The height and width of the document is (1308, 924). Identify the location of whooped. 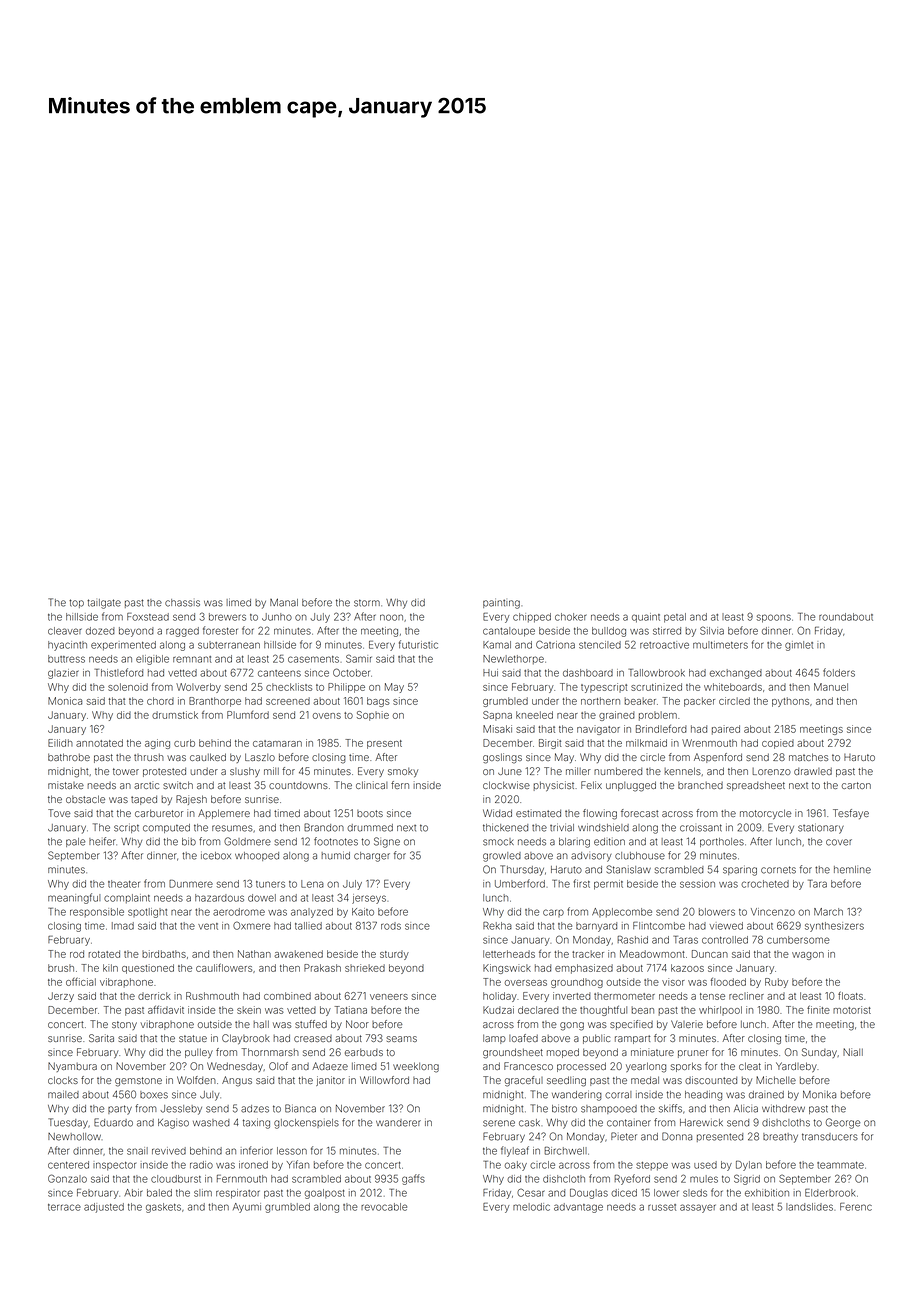
(257, 856).
